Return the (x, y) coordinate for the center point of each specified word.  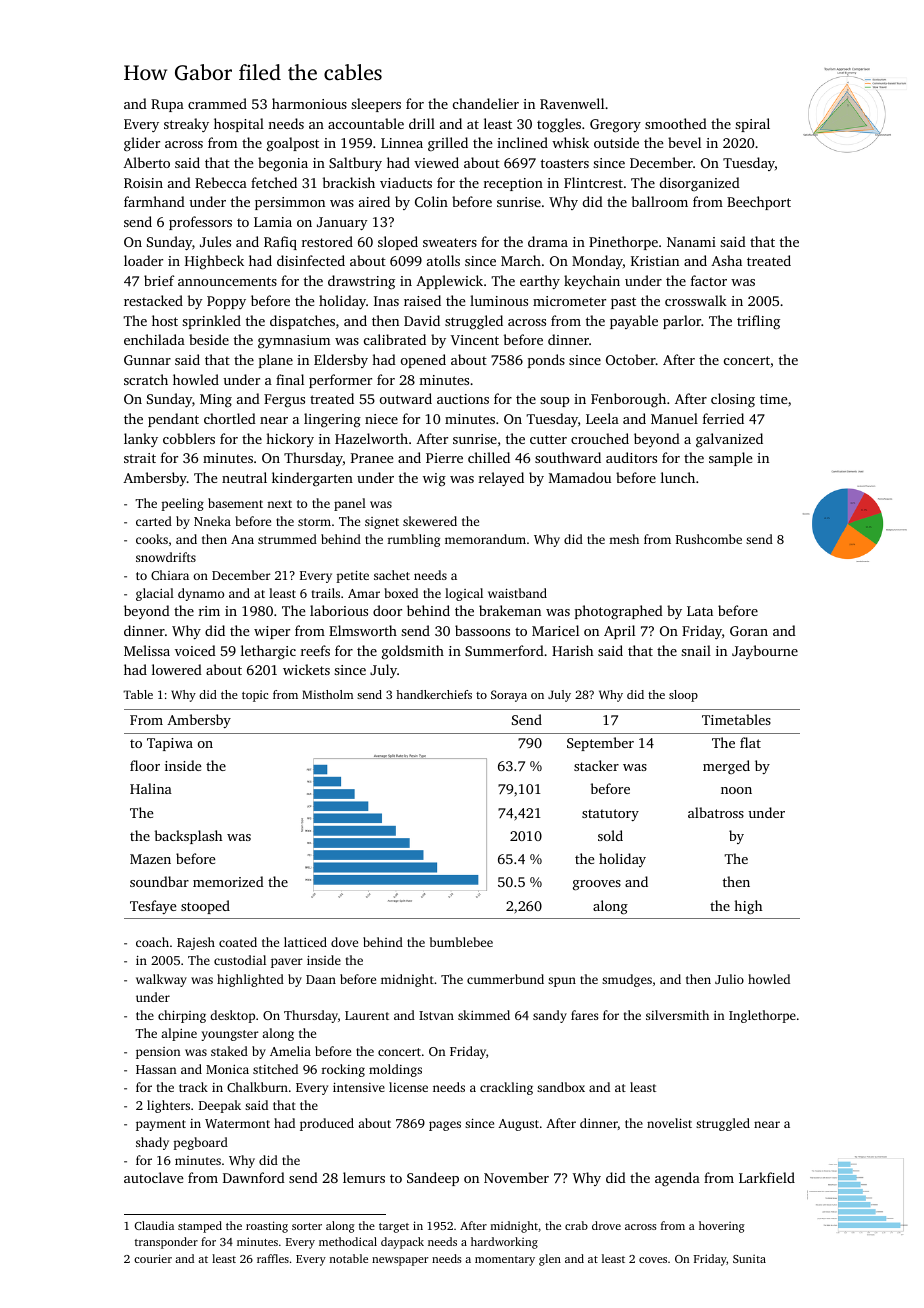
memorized (228, 881)
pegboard (200, 1143)
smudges (627, 980)
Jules (215, 241)
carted (154, 521)
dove (344, 942)
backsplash (188, 837)
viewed (436, 162)
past (623, 303)
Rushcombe (709, 539)
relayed (501, 479)
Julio (729, 979)
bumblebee (461, 942)
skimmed (484, 1015)
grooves (597, 885)
